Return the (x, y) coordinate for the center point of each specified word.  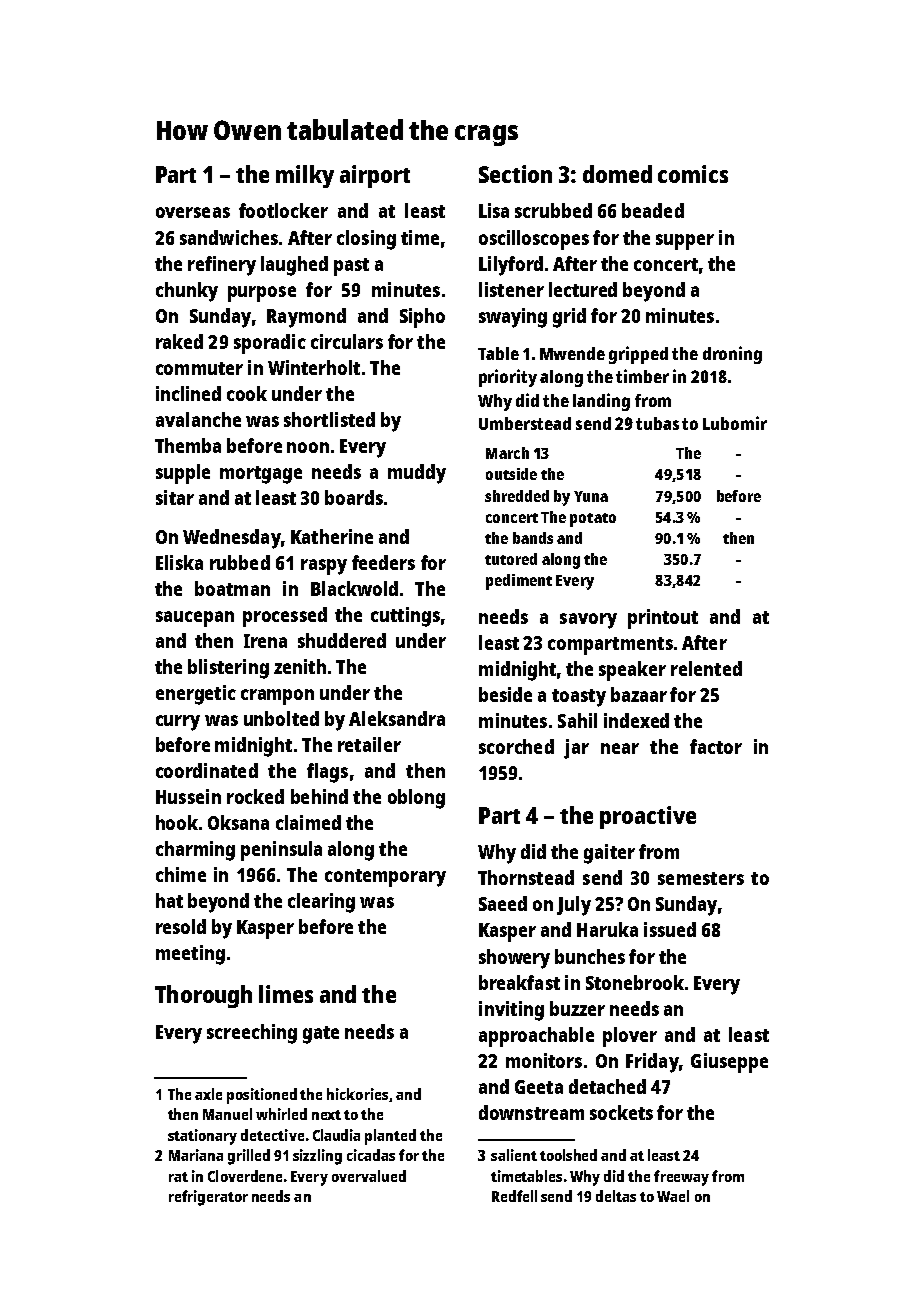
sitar (175, 497)
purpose (262, 294)
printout (663, 619)
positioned (262, 1096)
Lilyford (511, 266)
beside (505, 694)
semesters (701, 878)
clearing (321, 903)
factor (716, 746)
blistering (228, 669)
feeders (383, 562)
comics (693, 174)
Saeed (503, 903)
